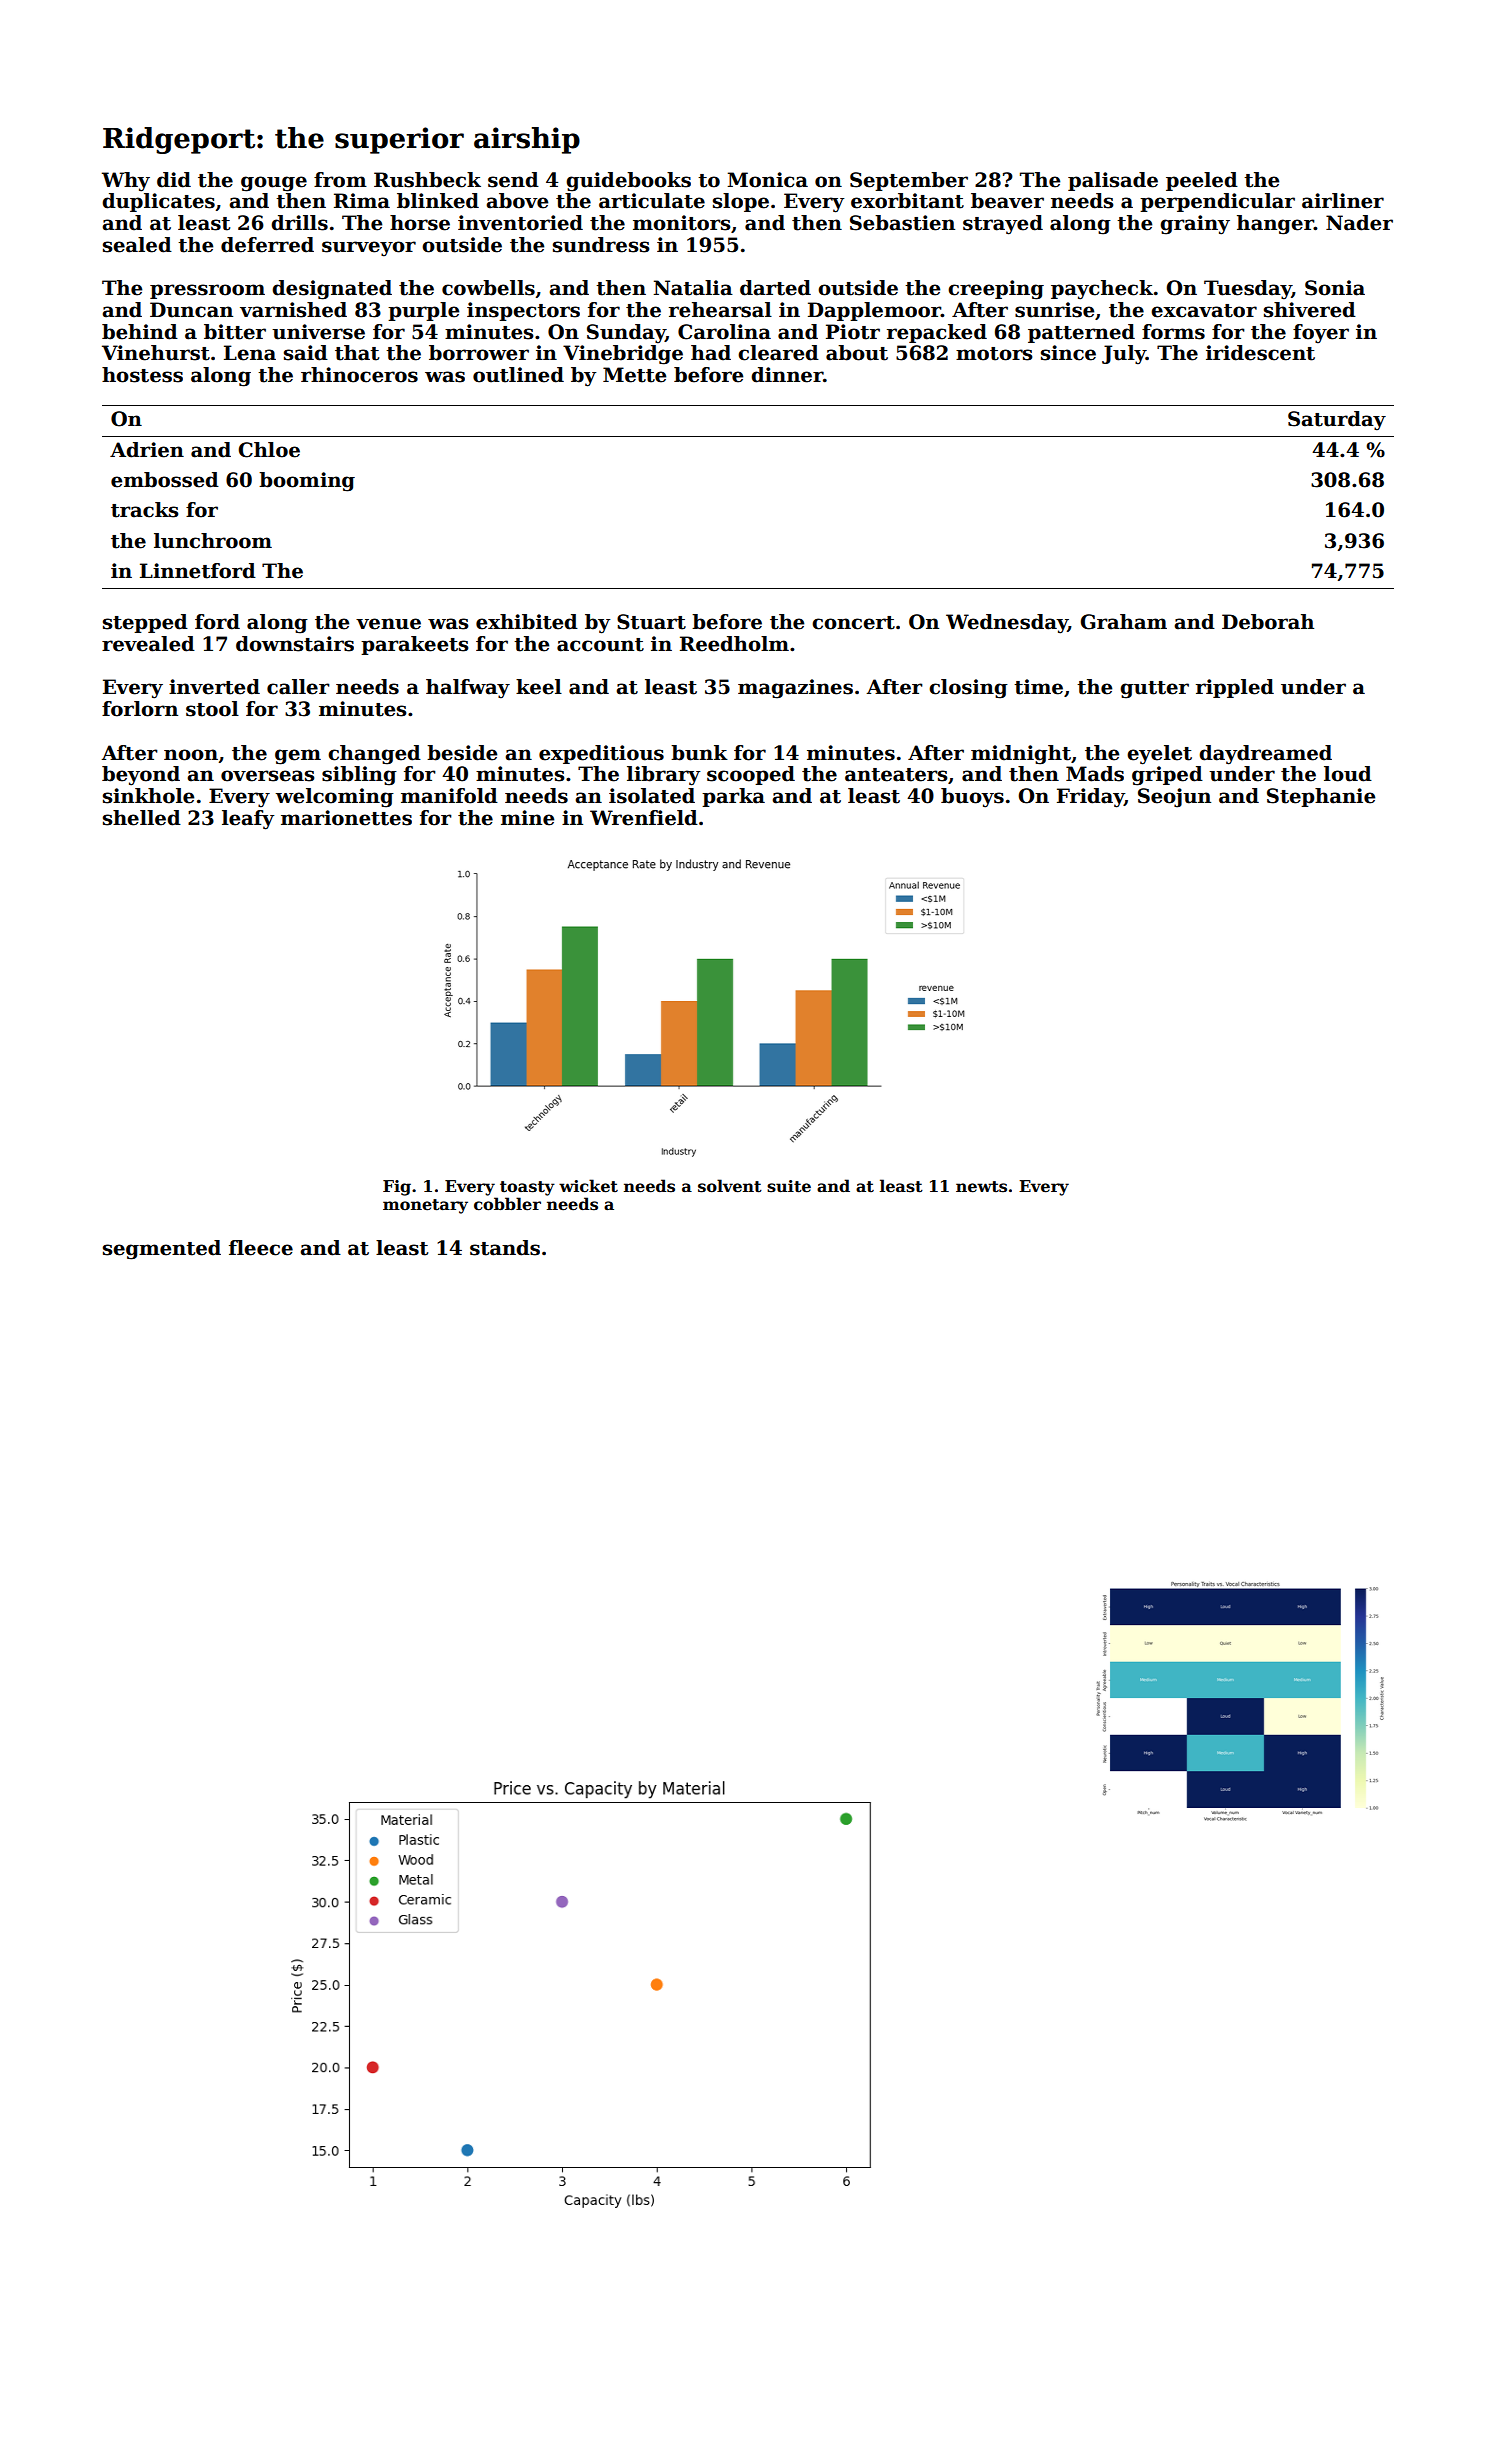  Describe the element at coordinates (1202, 181) in the image. I see `peeled` at that location.
